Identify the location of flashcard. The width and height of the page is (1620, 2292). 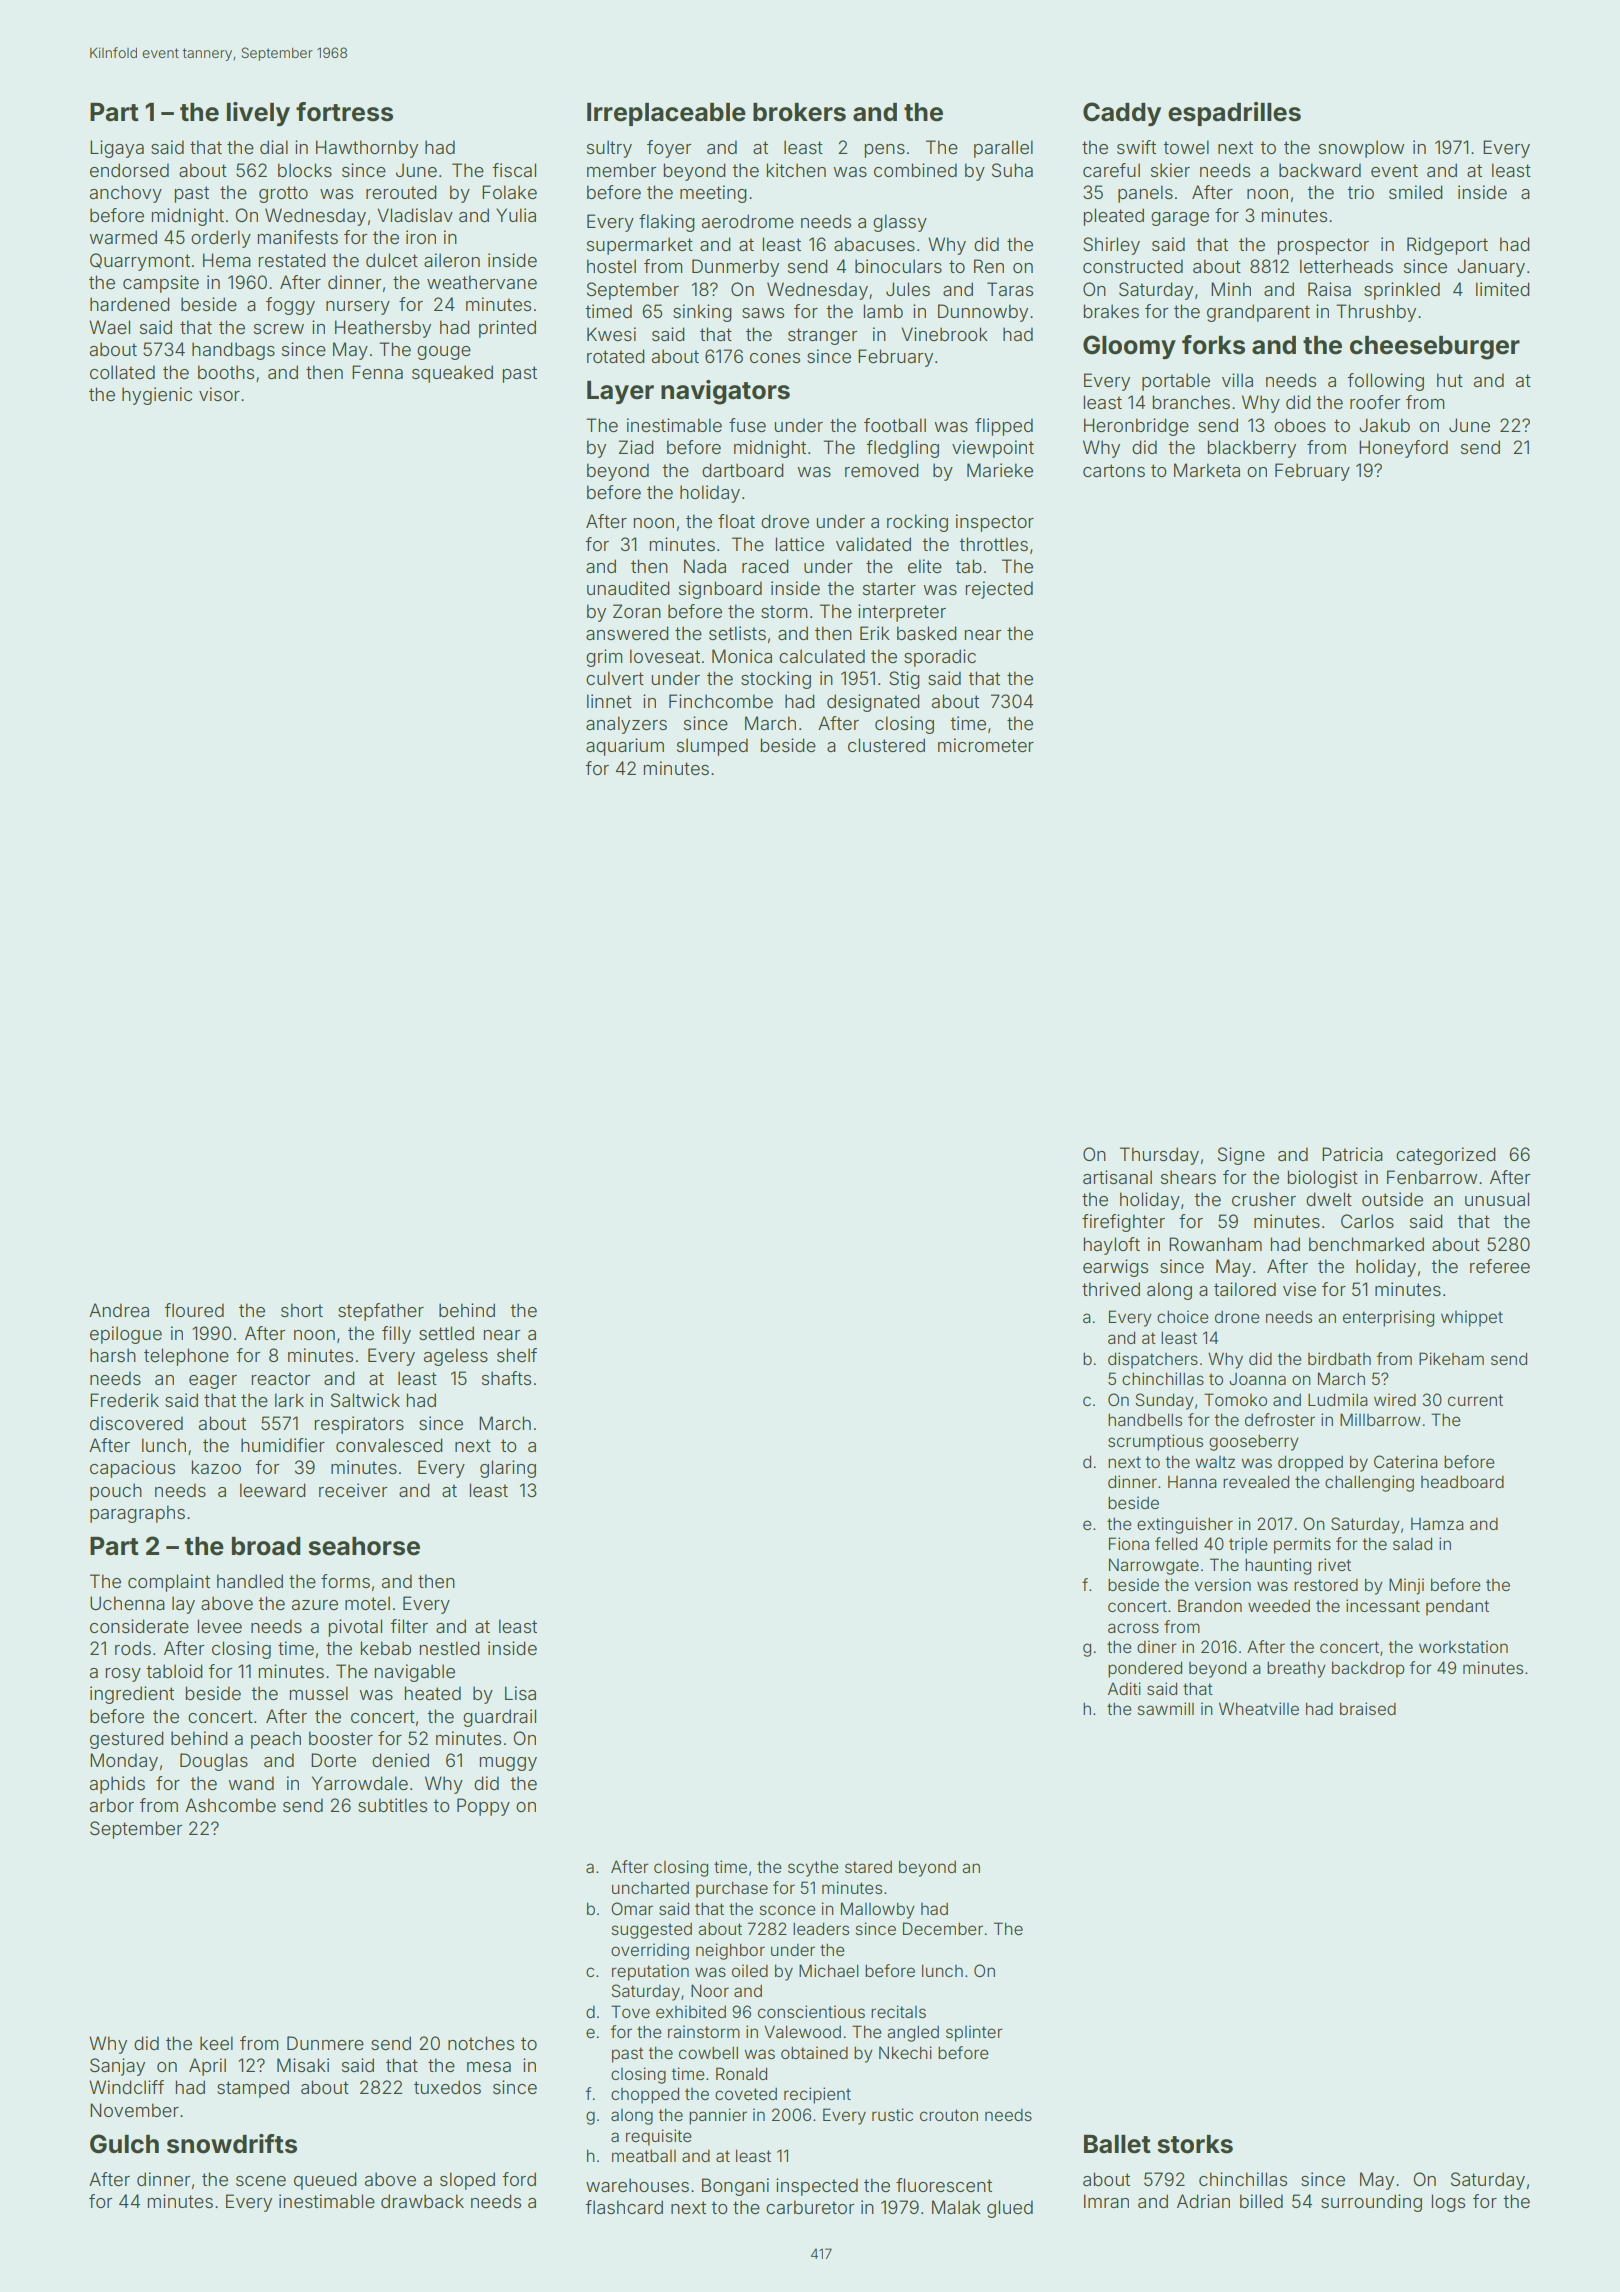
(624, 2207).
